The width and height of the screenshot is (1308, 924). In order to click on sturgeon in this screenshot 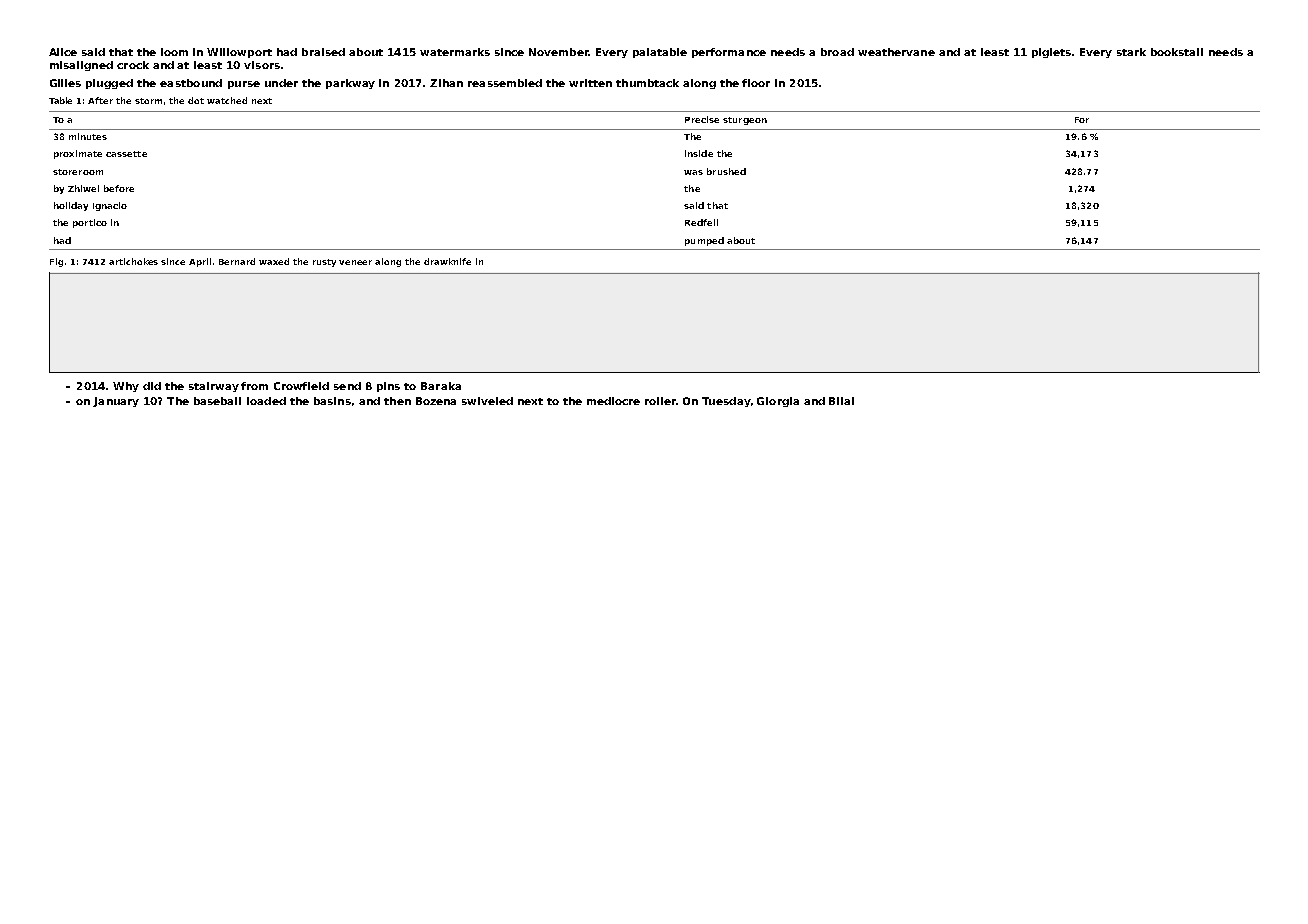, I will do `click(745, 121)`.
